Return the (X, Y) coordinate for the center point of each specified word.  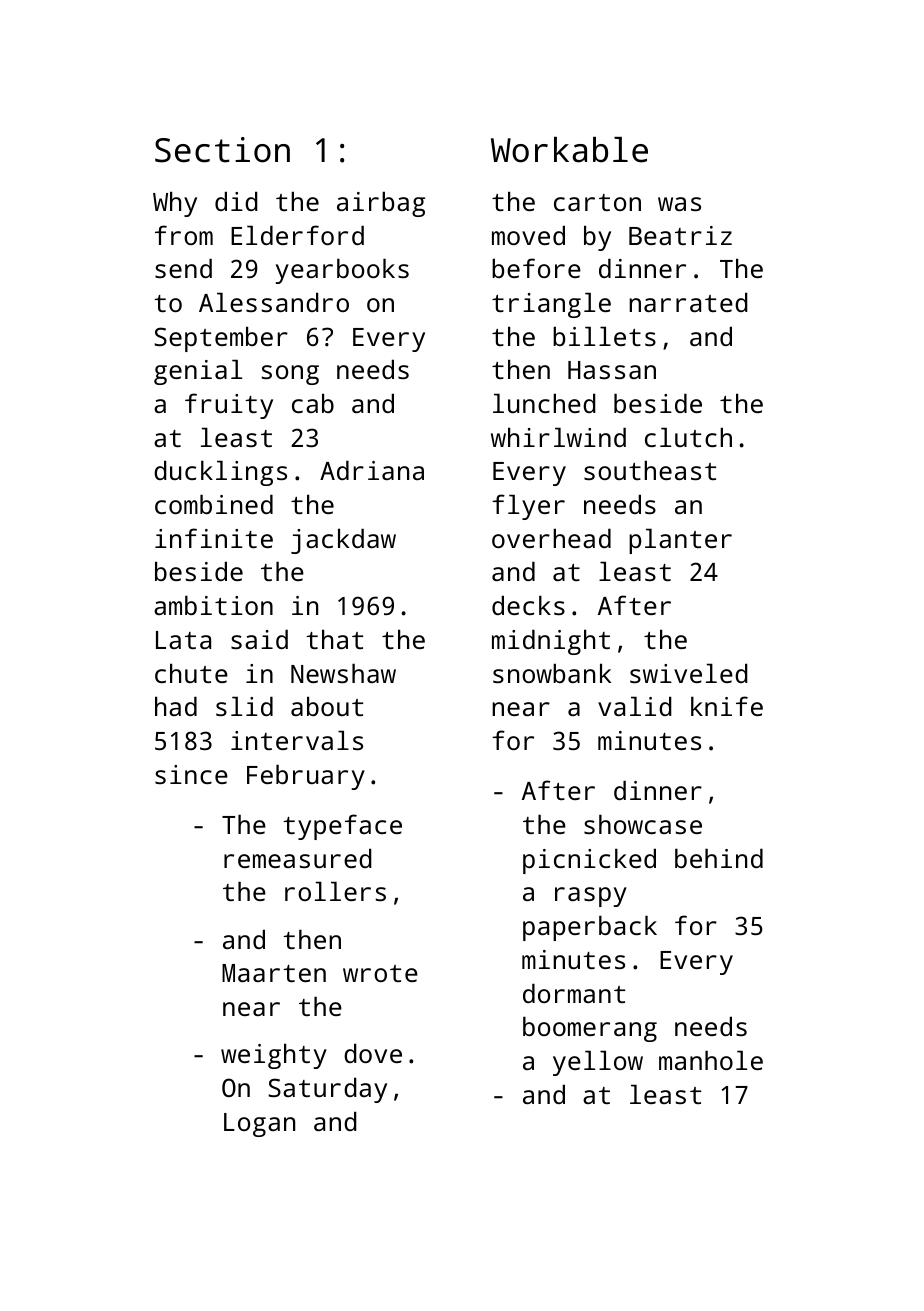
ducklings (220, 473)
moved (528, 235)
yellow (598, 1063)
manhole (711, 1060)
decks (528, 605)
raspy (591, 897)
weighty (274, 1056)
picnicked (589, 861)
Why (175, 204)
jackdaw (343, 541)
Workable (569, 150)
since (191, 774)
